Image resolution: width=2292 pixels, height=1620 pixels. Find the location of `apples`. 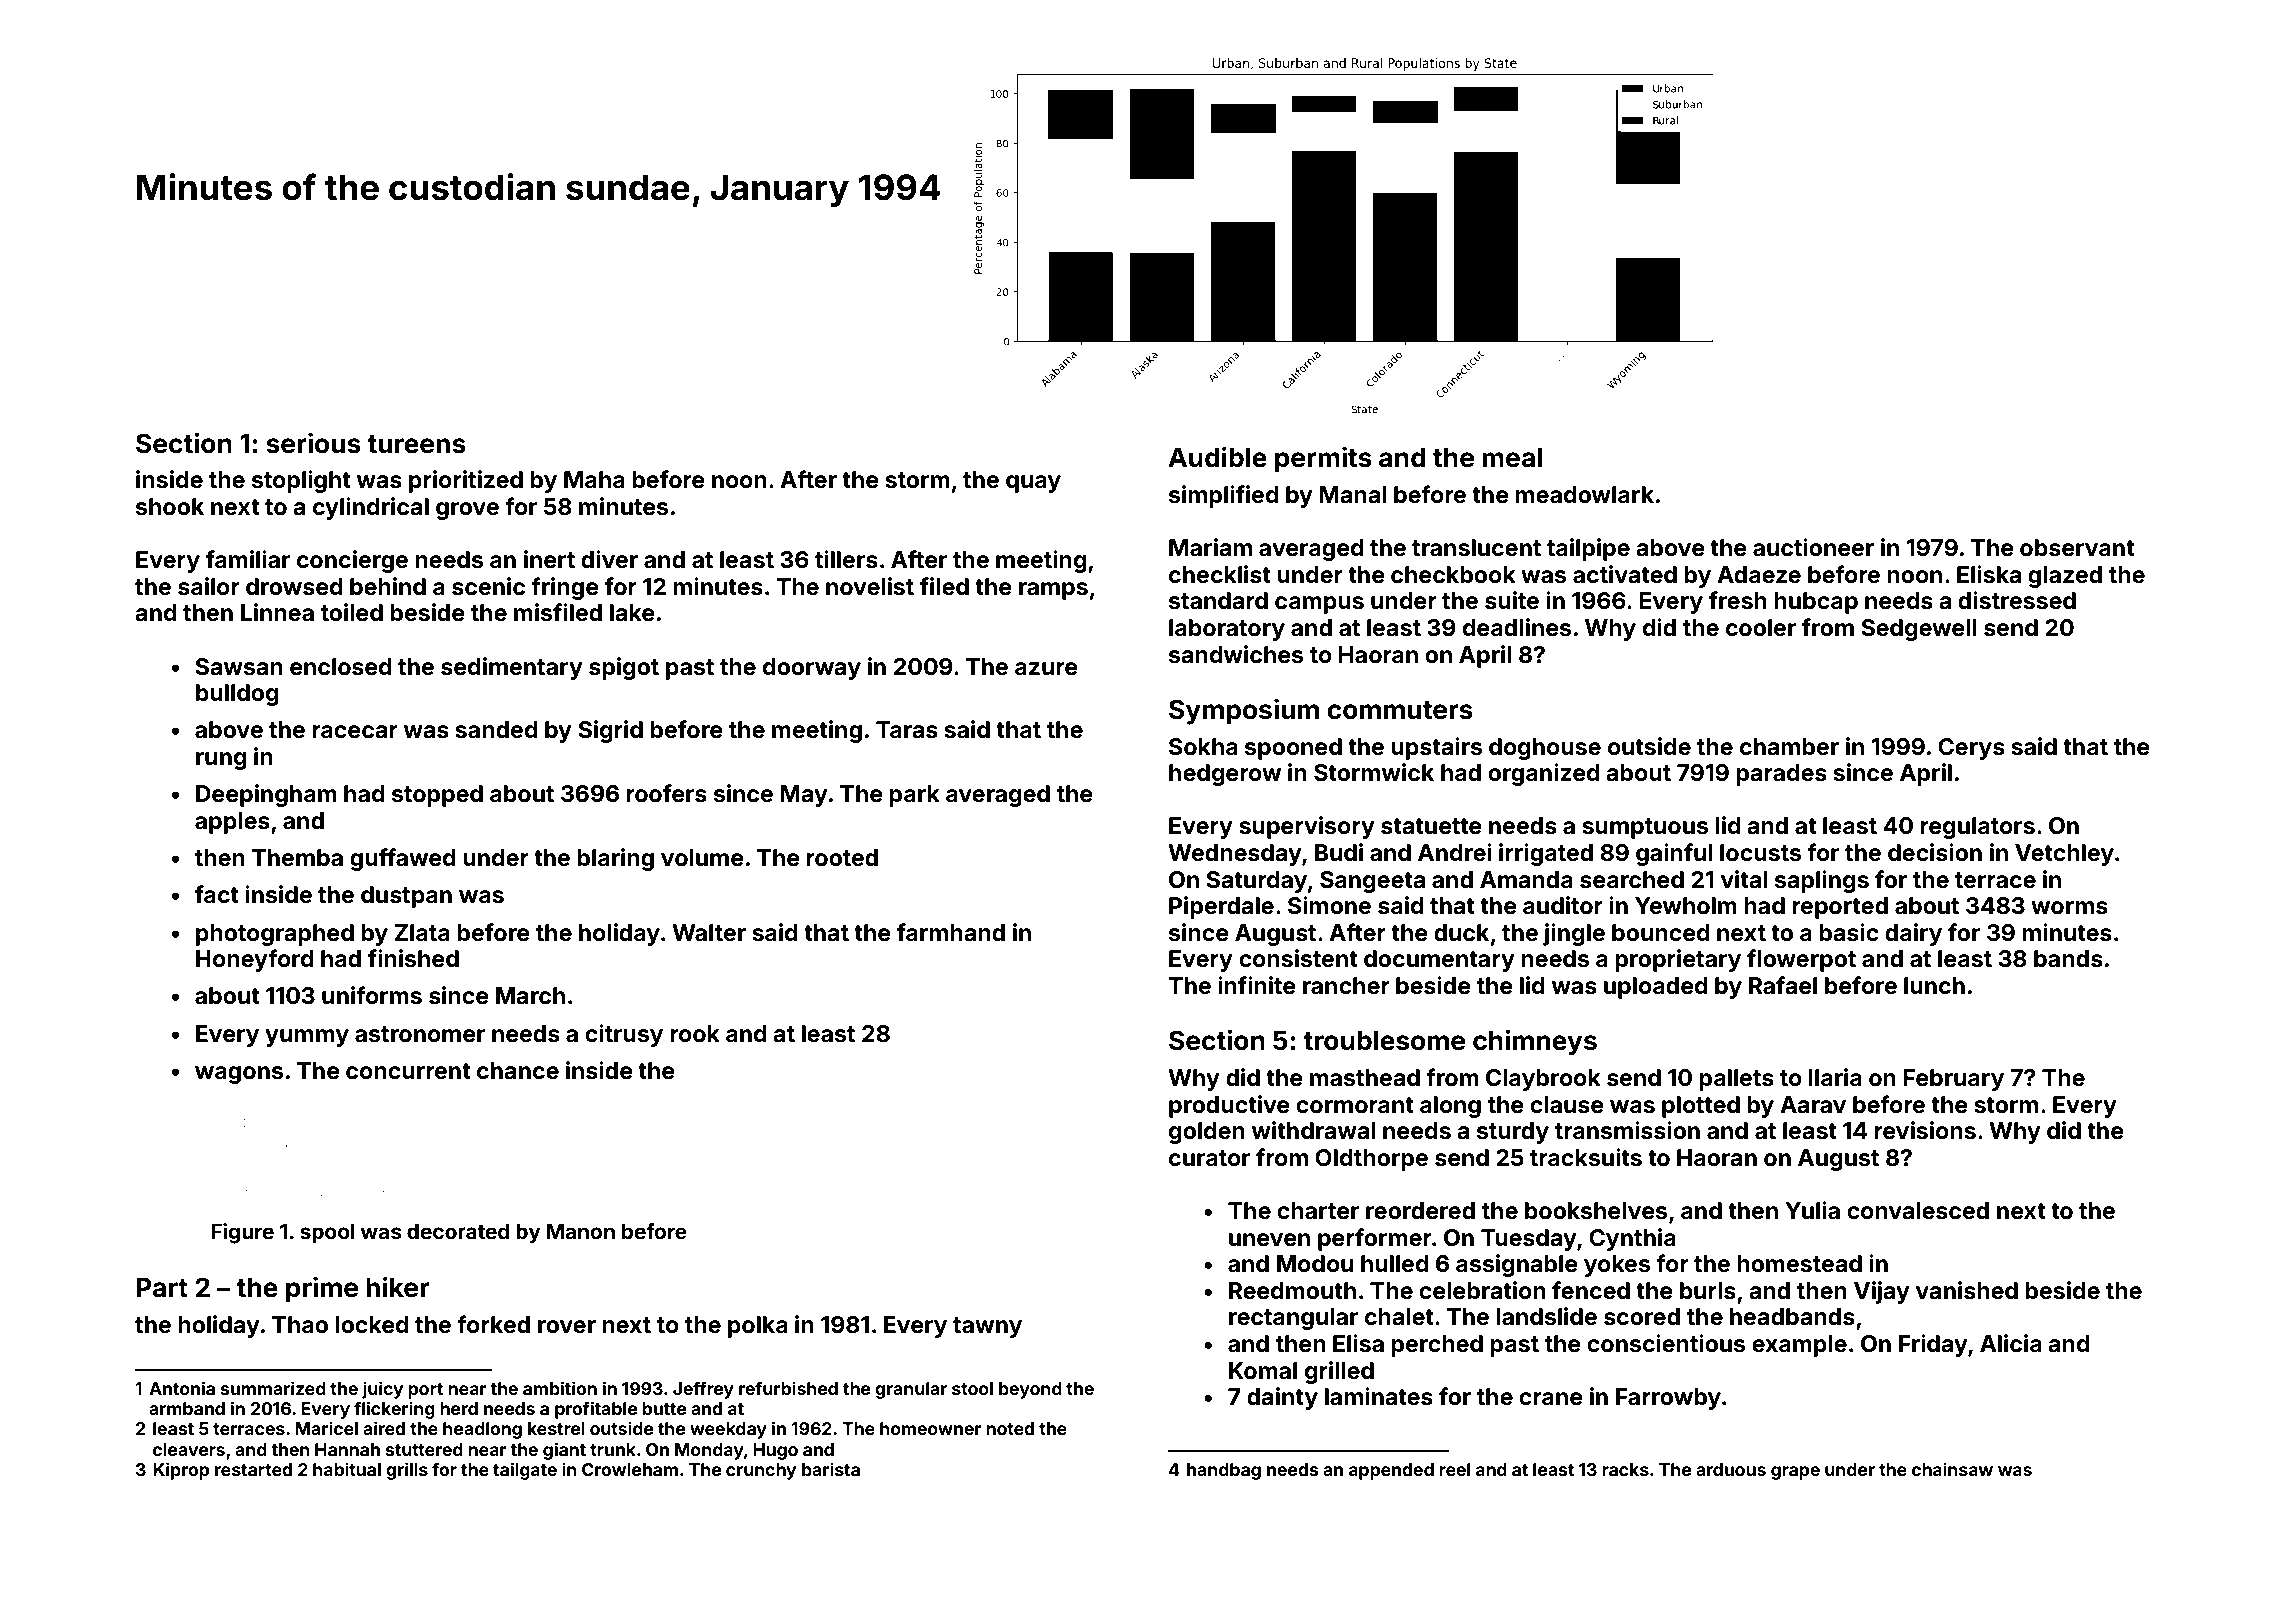

apples is located at coordinates (232, 823).
